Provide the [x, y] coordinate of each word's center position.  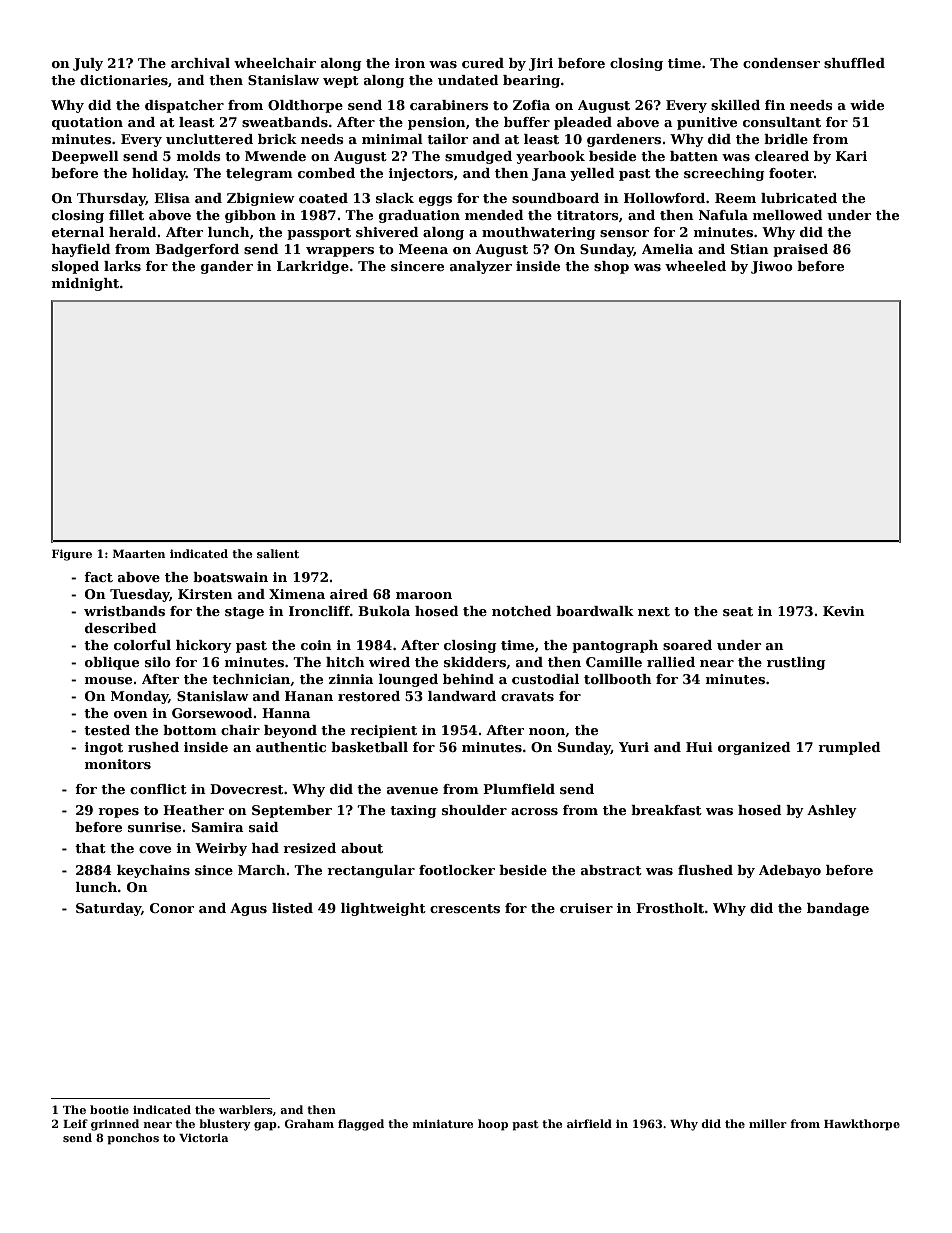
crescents [465, 908]
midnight [85, 284]
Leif [75, 1123]
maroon [424, 595]
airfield [589, 1123]
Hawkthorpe [862, 1125]
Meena [423, 249]
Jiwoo [772, 267]
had [265, 848]
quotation [87, 123]
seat [738, 611]
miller [768, 1123]
